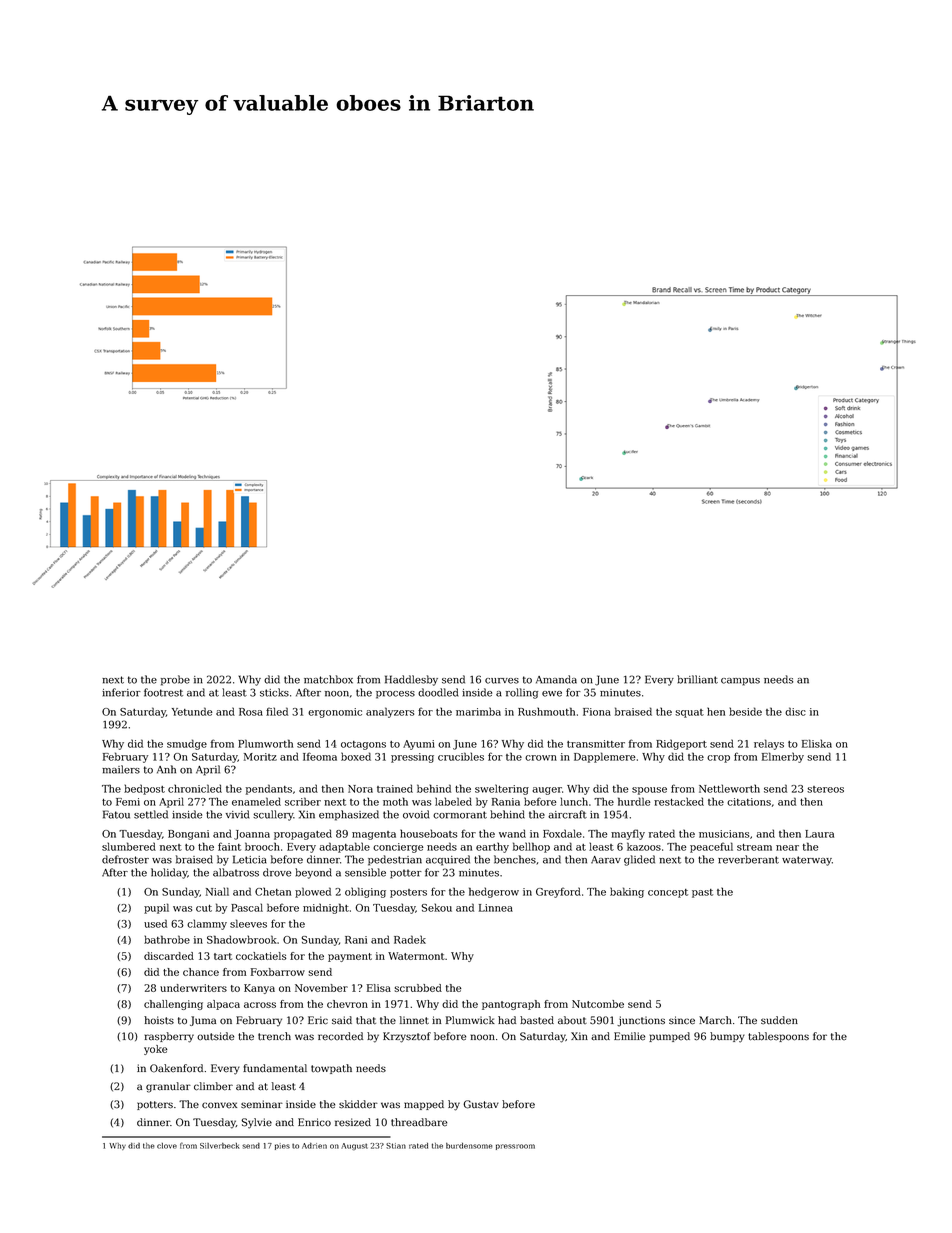 Image resolution: width=952 pixels, height=1233 pixels. What do you see at coordinates (344, 847) in the document?
I see `adaptable` at bounding box center [344, 847].
